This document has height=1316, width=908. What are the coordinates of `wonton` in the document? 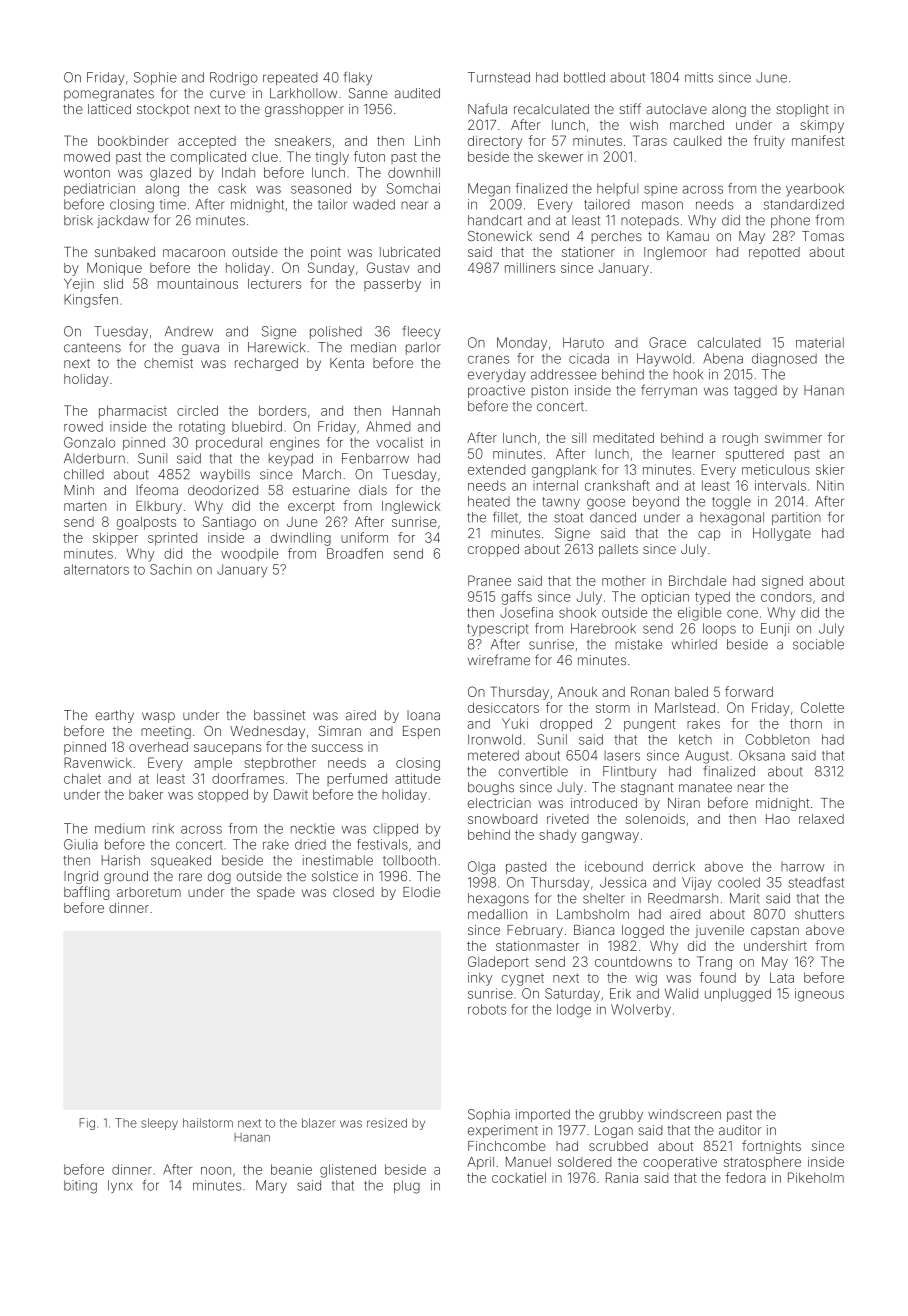 It's located at (87, 173).
